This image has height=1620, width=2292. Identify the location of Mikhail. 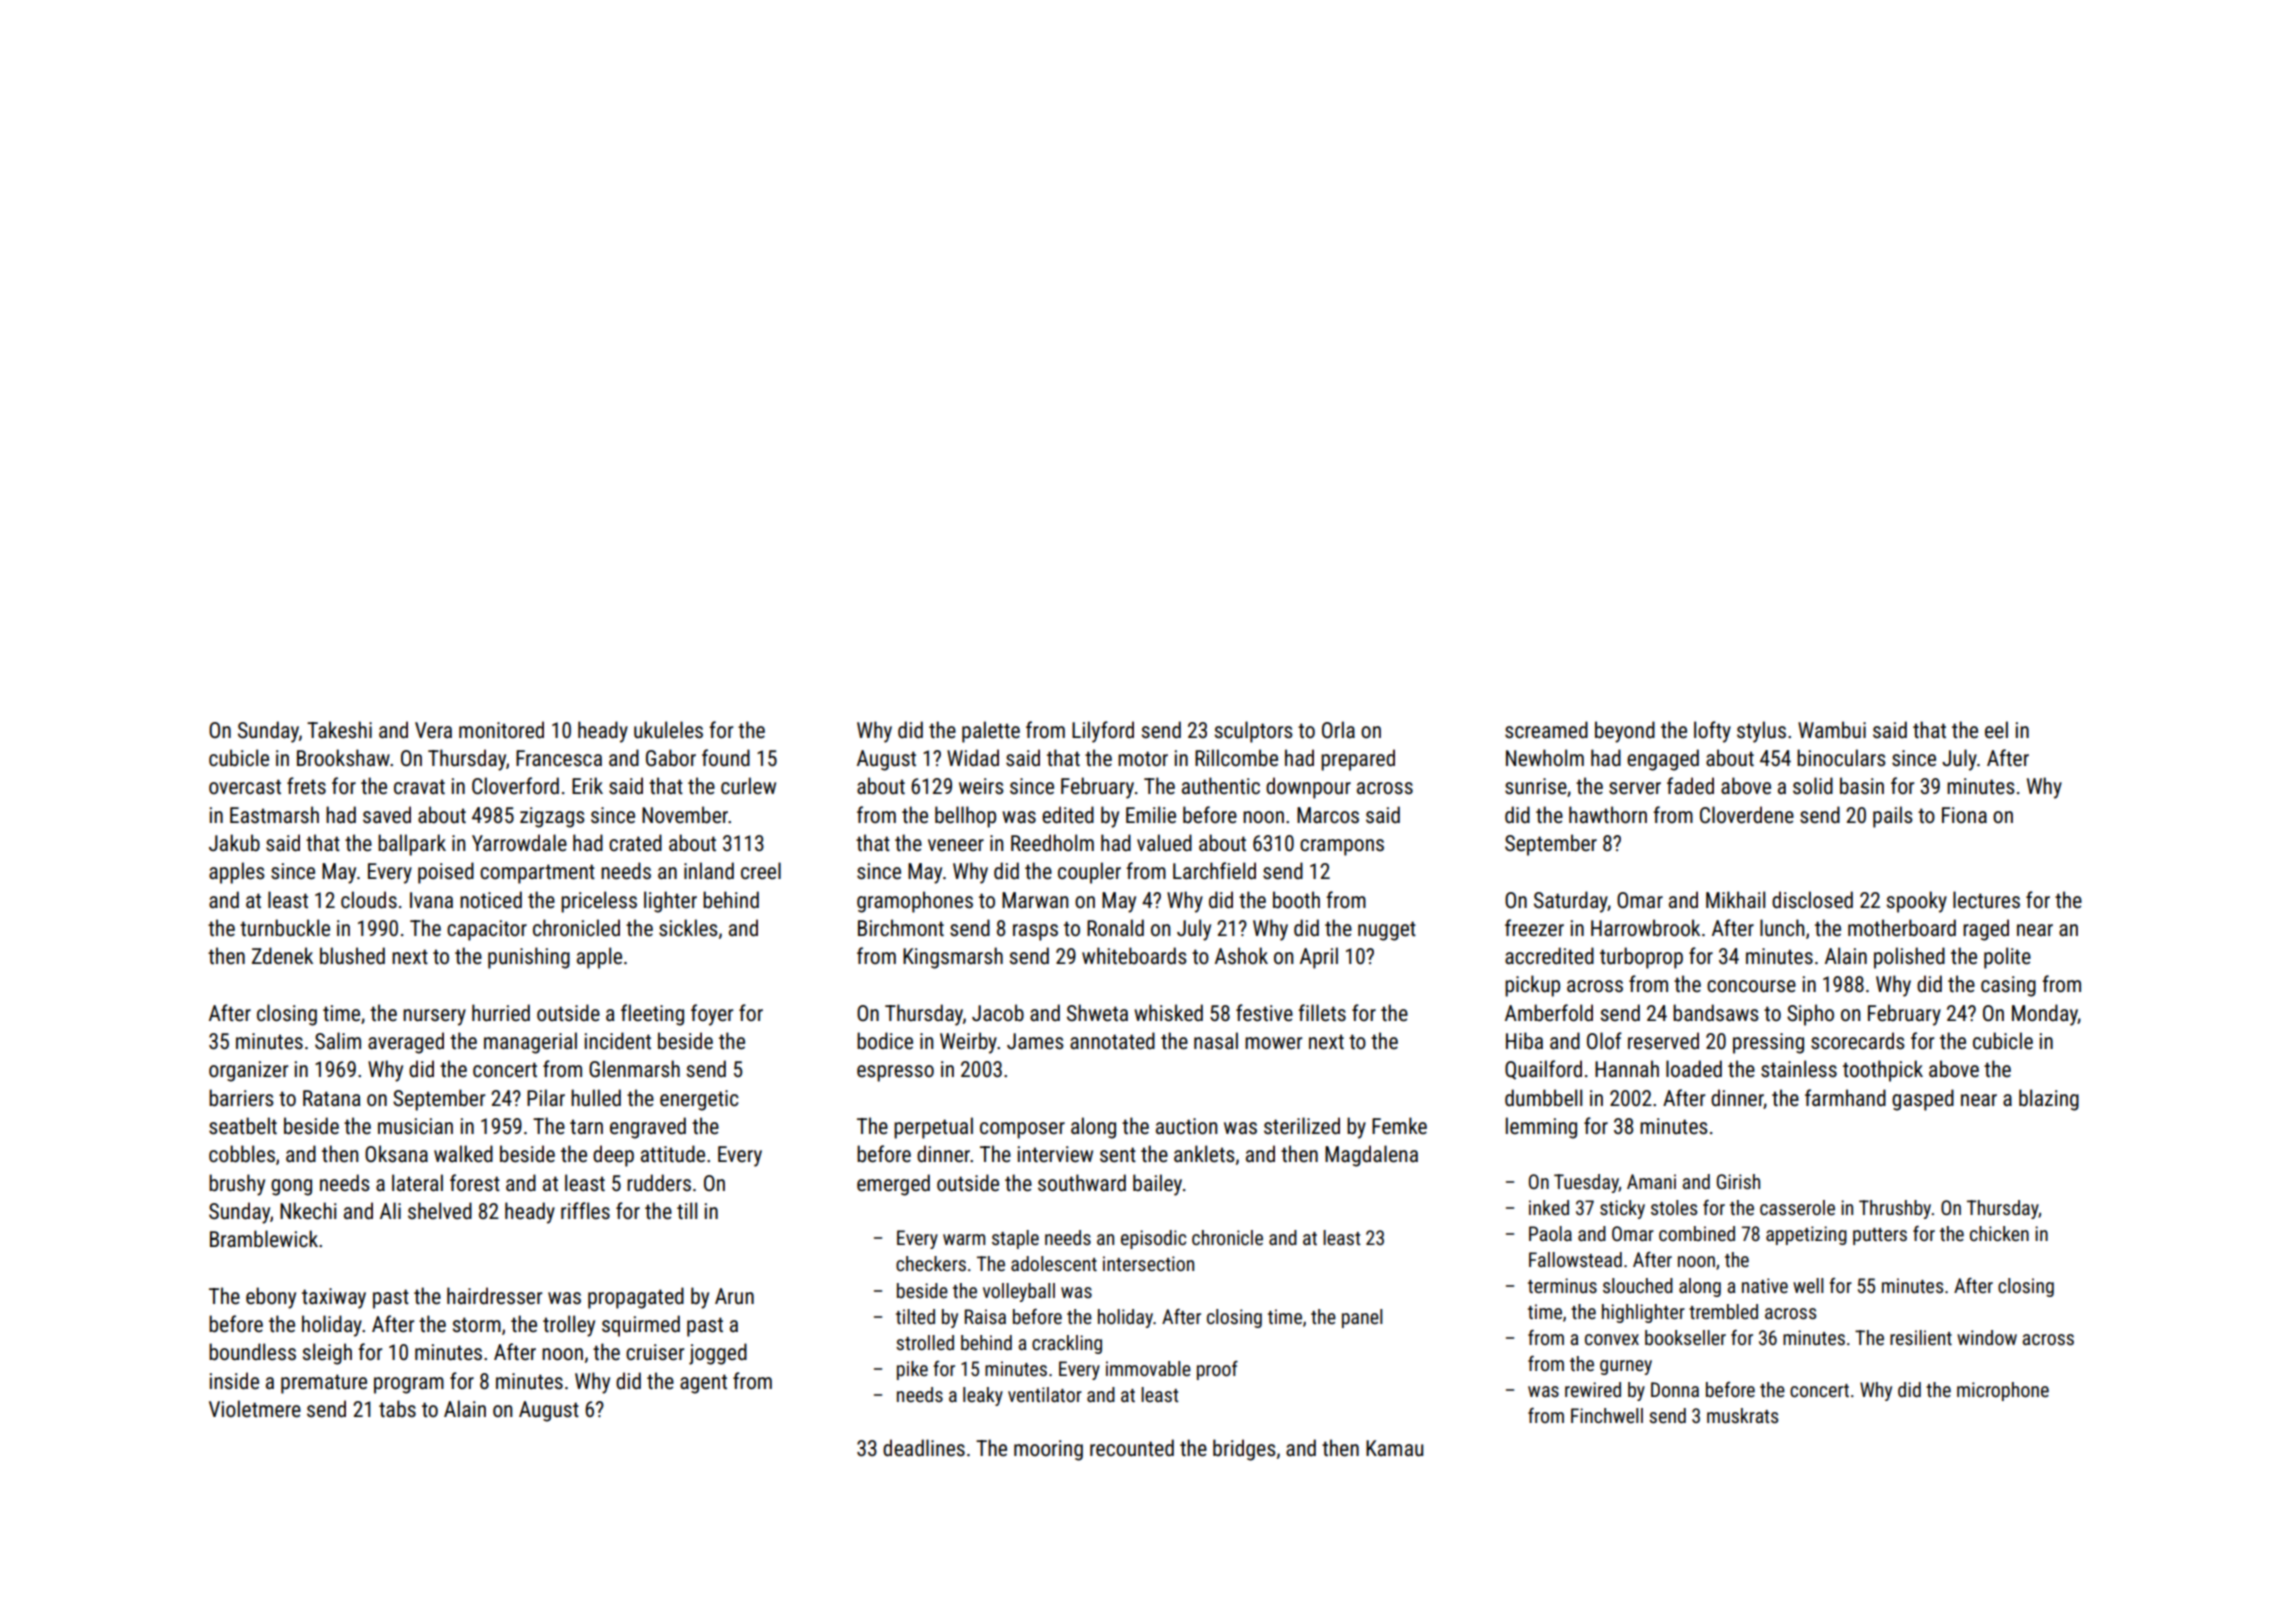
(1735, 899).
